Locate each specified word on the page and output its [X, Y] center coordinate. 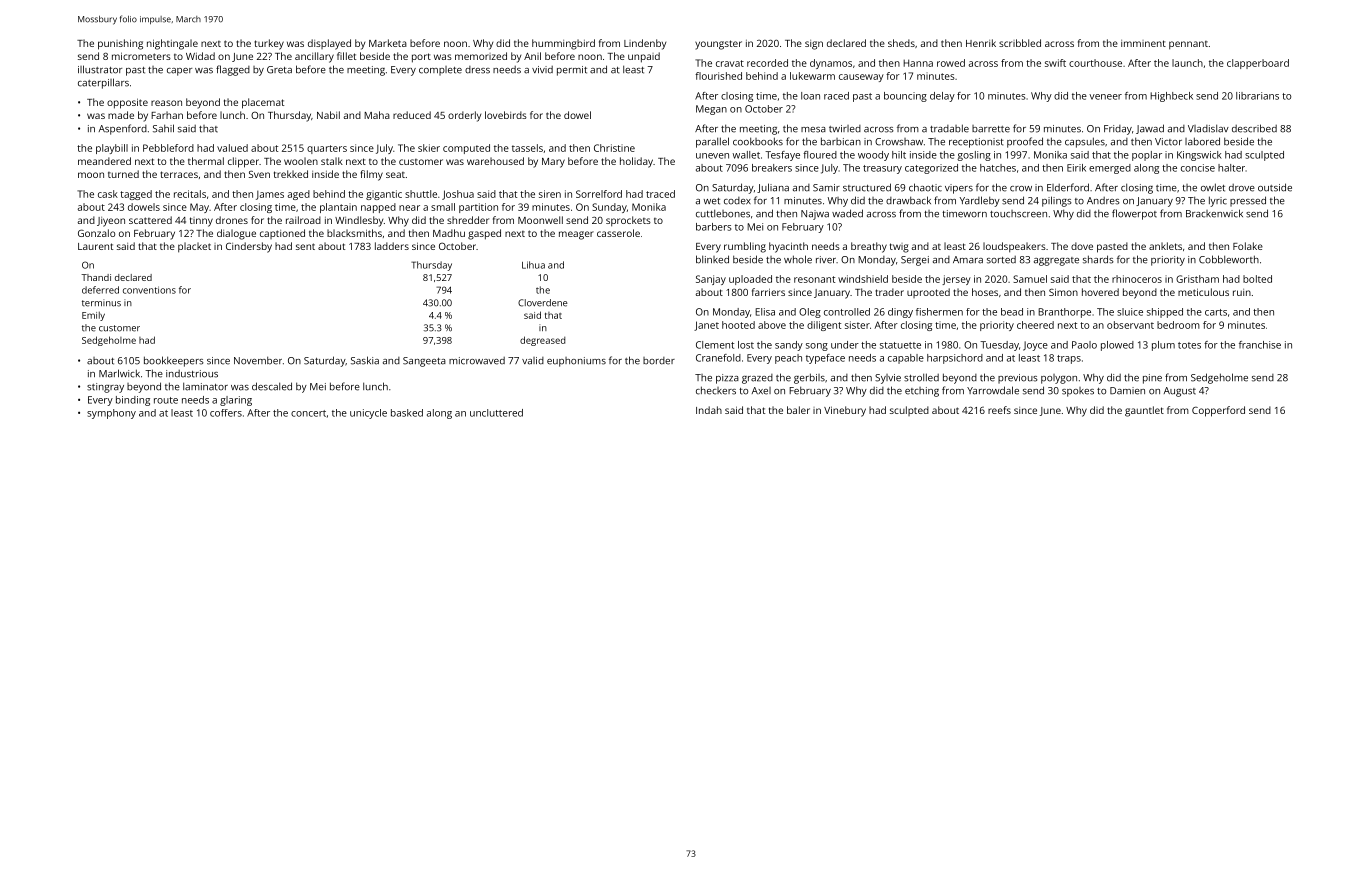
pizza [727, 379]
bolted [1257, 279]
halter [1231, 168]
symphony [111, 414]
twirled [845, 129]
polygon [1059, 379]
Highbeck [1171, 97]
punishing [120, 44]
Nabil [328, 115]
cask [108, 194]
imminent [1143, 43]
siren [550, 194]
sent [305, 246]
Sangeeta [424, 362]
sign [814, 45]
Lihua [533, 265]
